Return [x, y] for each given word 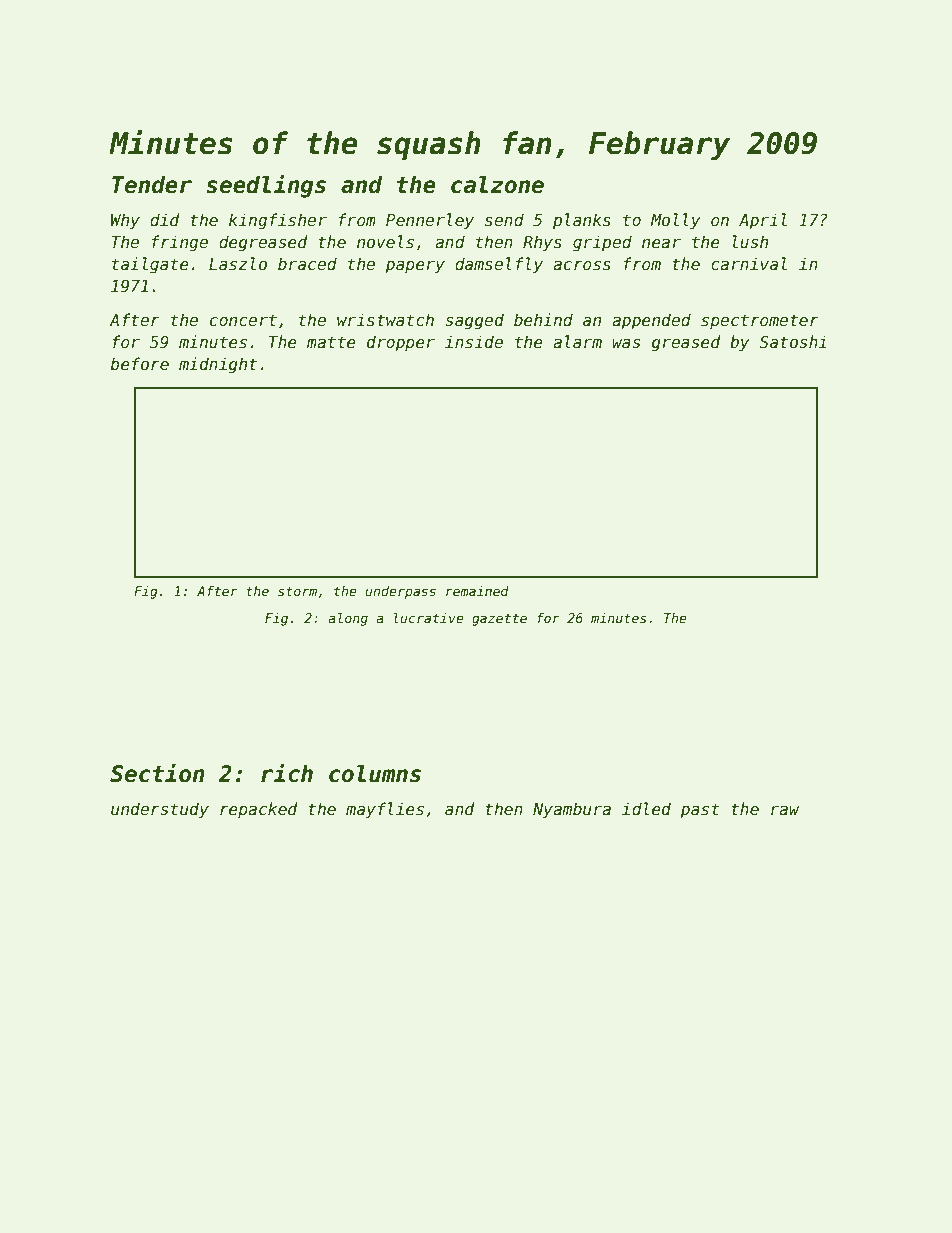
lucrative [429, 618]
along [348, 619]
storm [297, 591]
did [164, 219]
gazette [499, 620]
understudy [160, 810]
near [661, 243]
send [504, 219]
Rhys [542, 243]
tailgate [150, 265]
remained [477, 591]
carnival [749, 263]
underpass [400, 592]
